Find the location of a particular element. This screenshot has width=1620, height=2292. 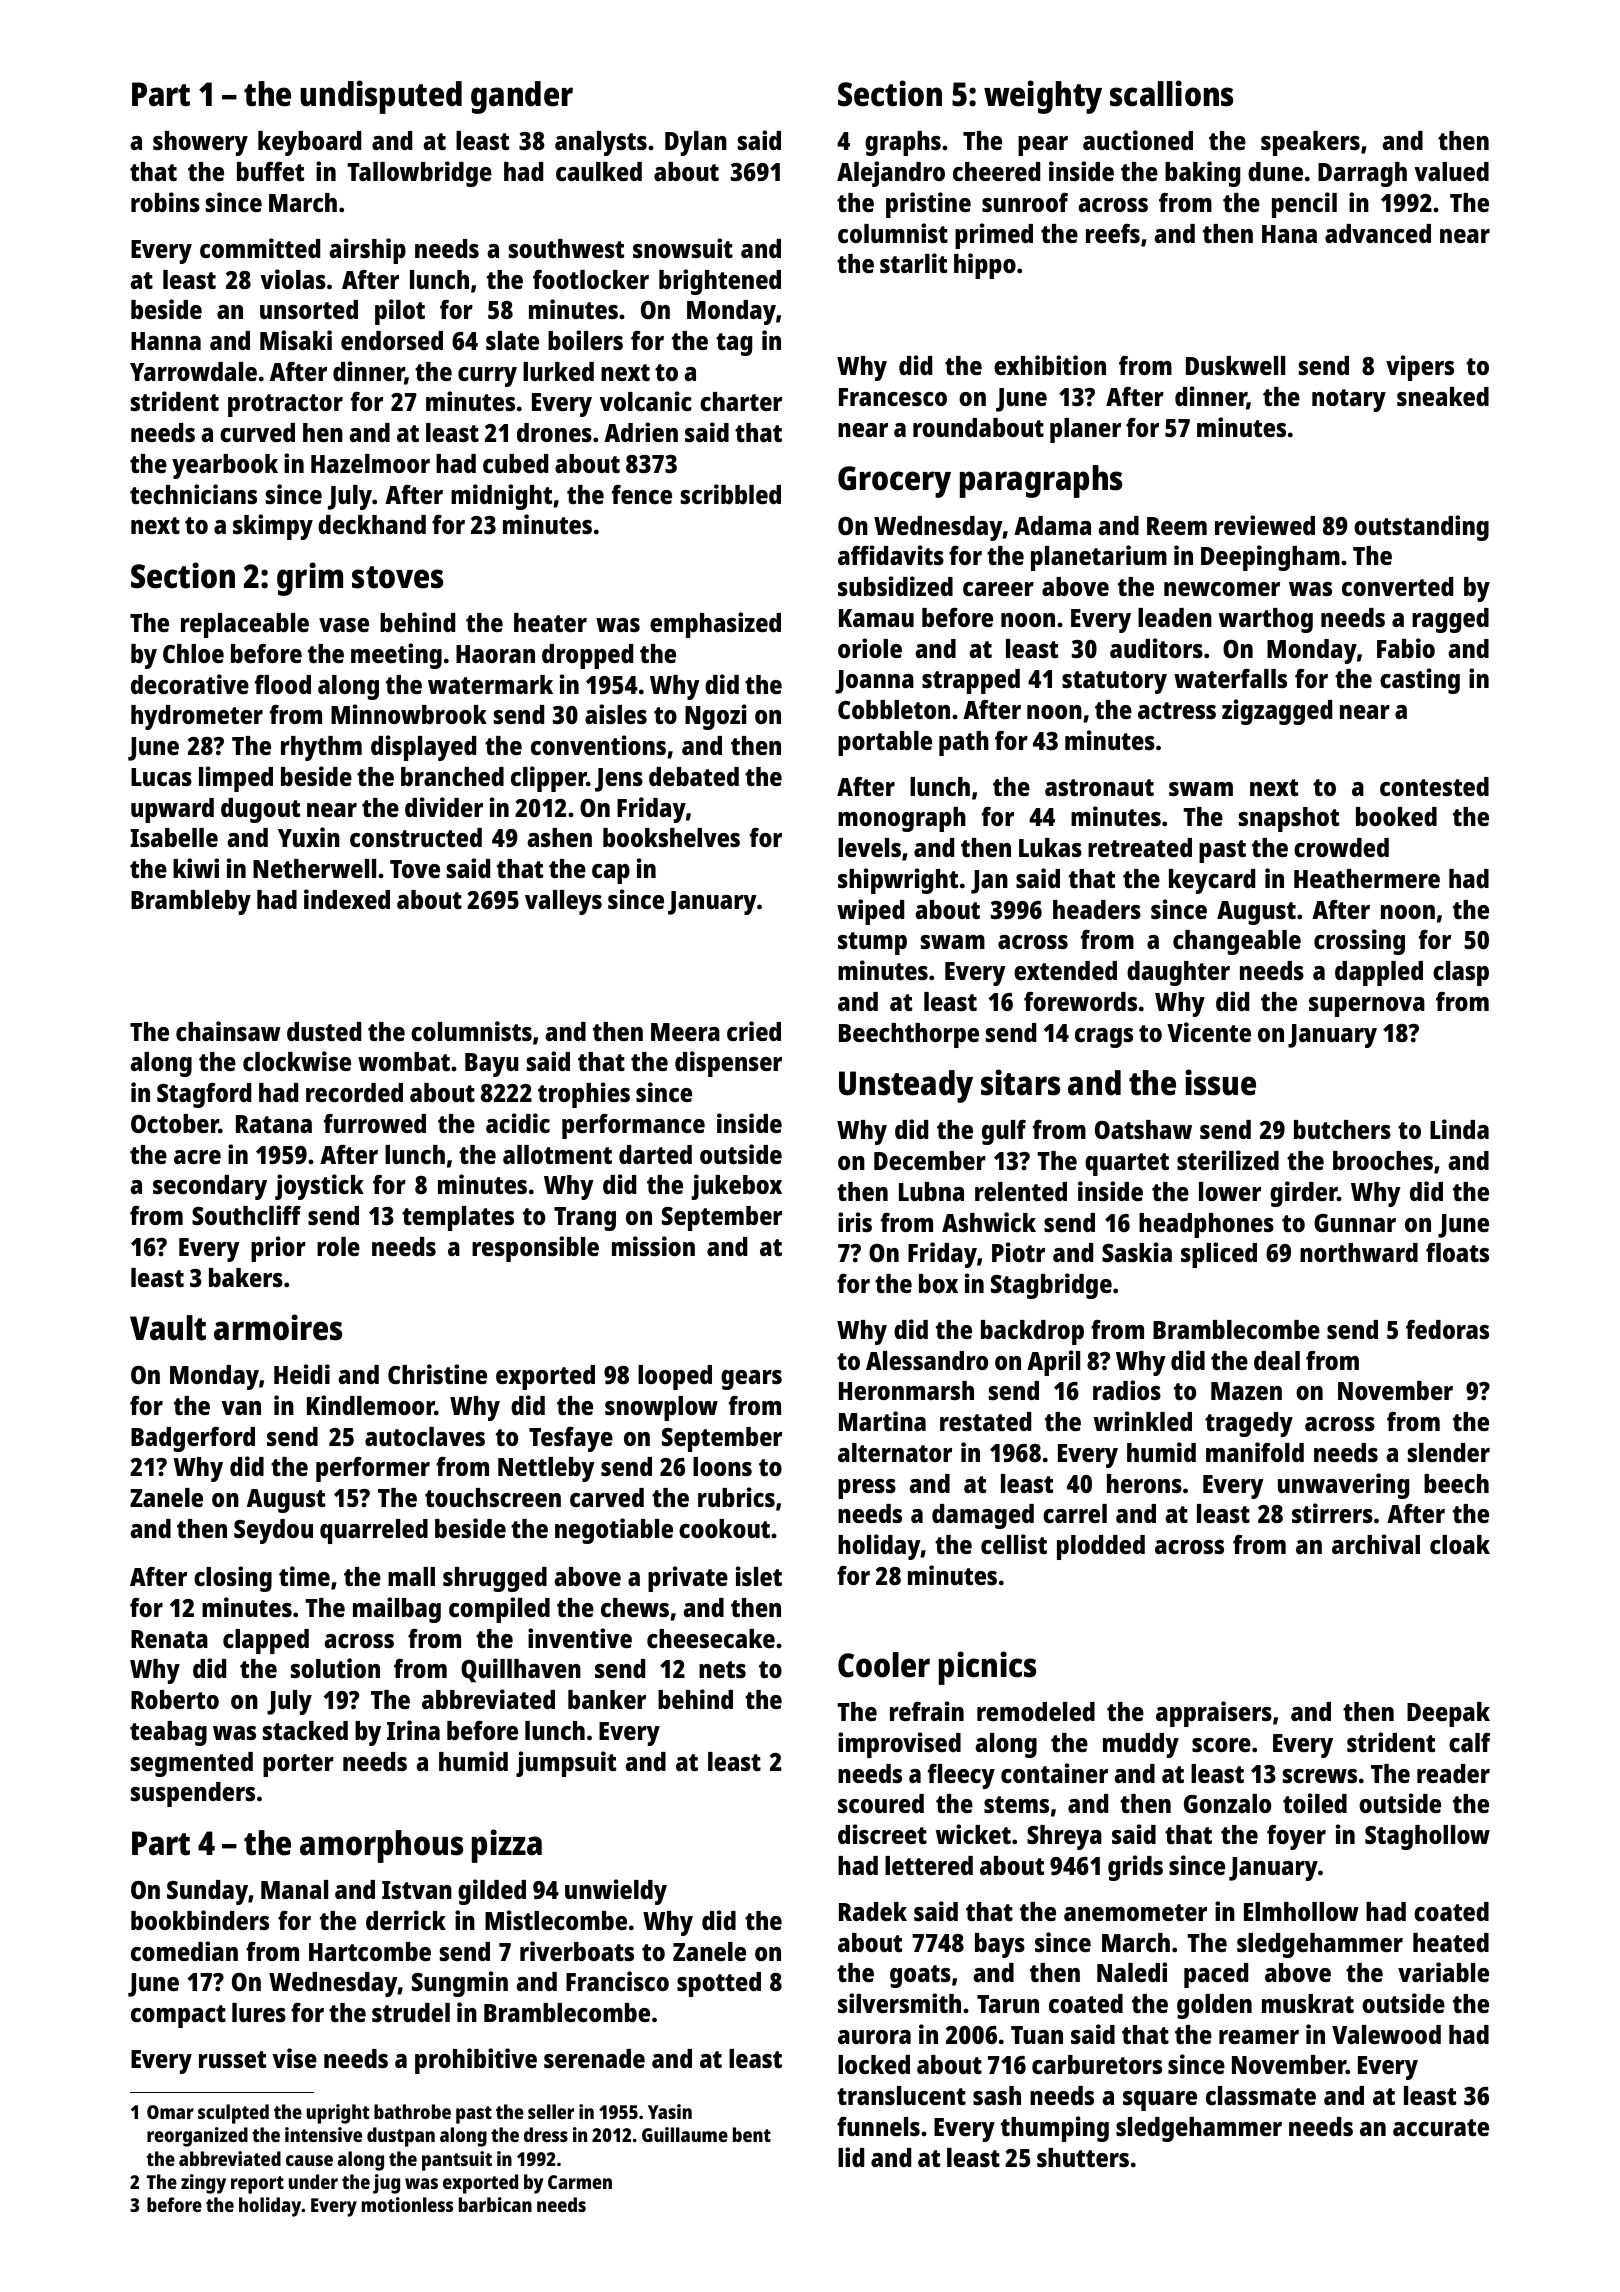

jukebox is located at coordinates (736, 1187).
